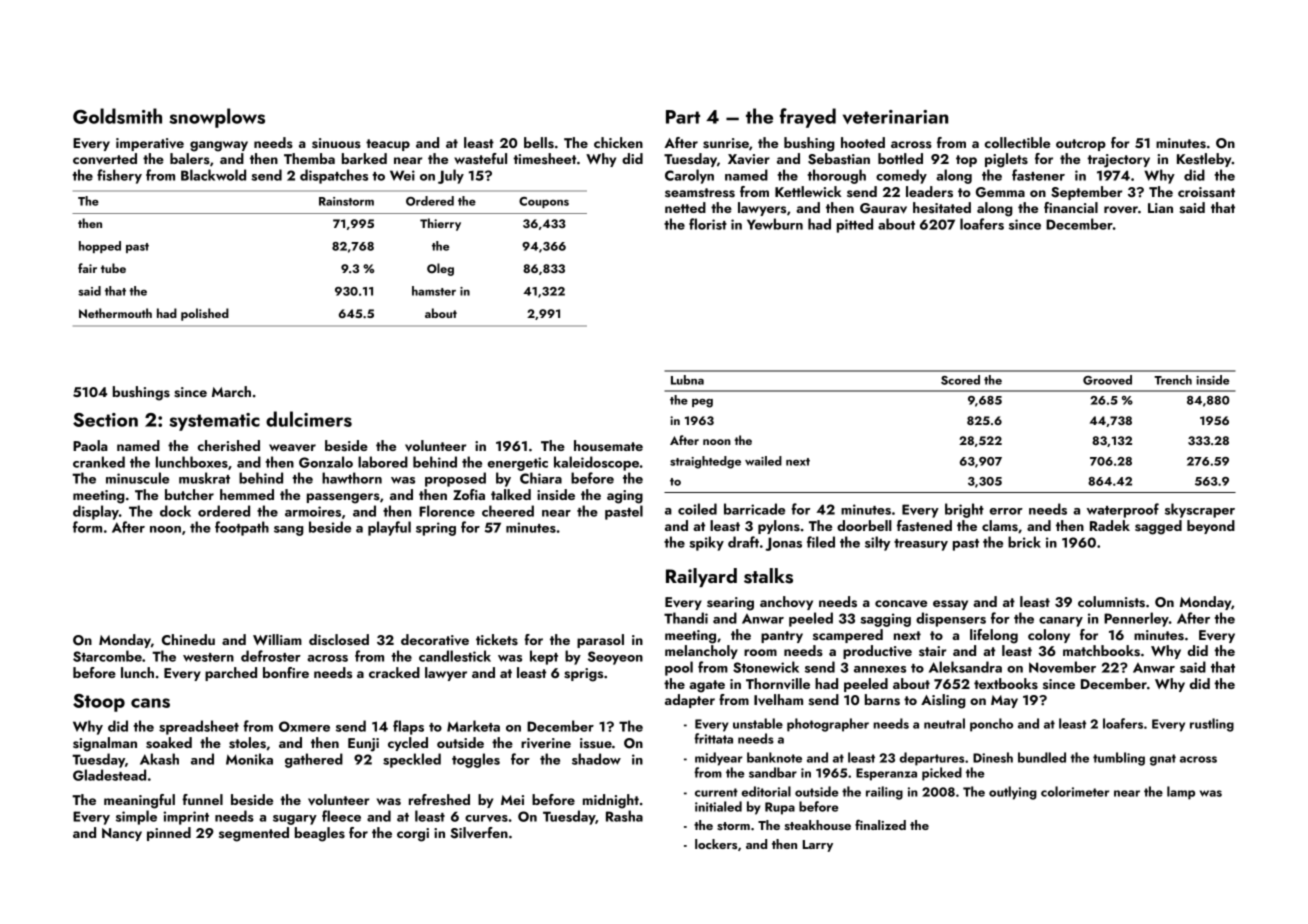 This document has height=924, width=1308. What do you see at coordinates (334, 176) in the document?
I see `dispatches` at bounding box center [334, 176].
